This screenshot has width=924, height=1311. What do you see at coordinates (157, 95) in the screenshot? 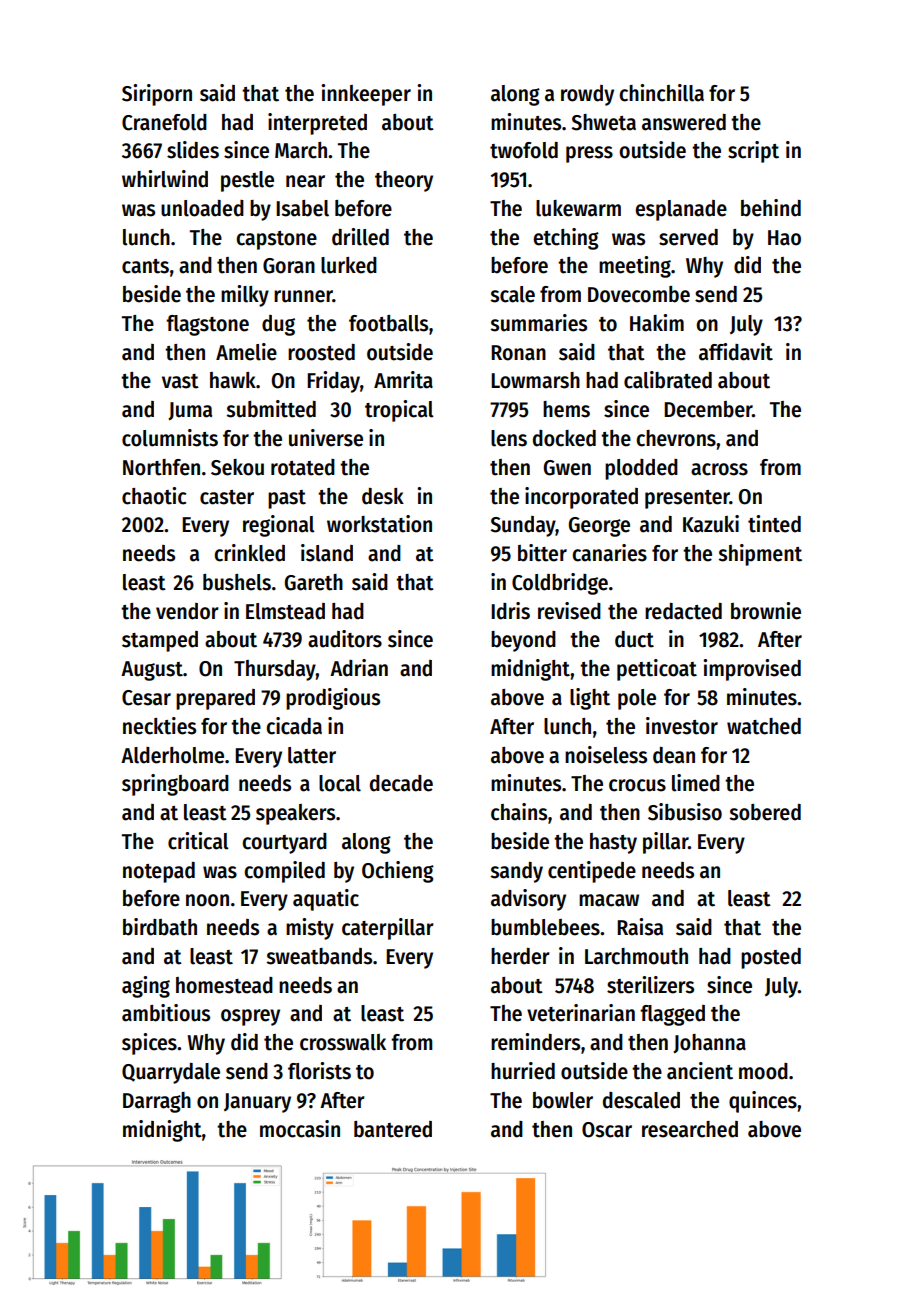
I see `Siriporn` at bounding box center [157, 95].
